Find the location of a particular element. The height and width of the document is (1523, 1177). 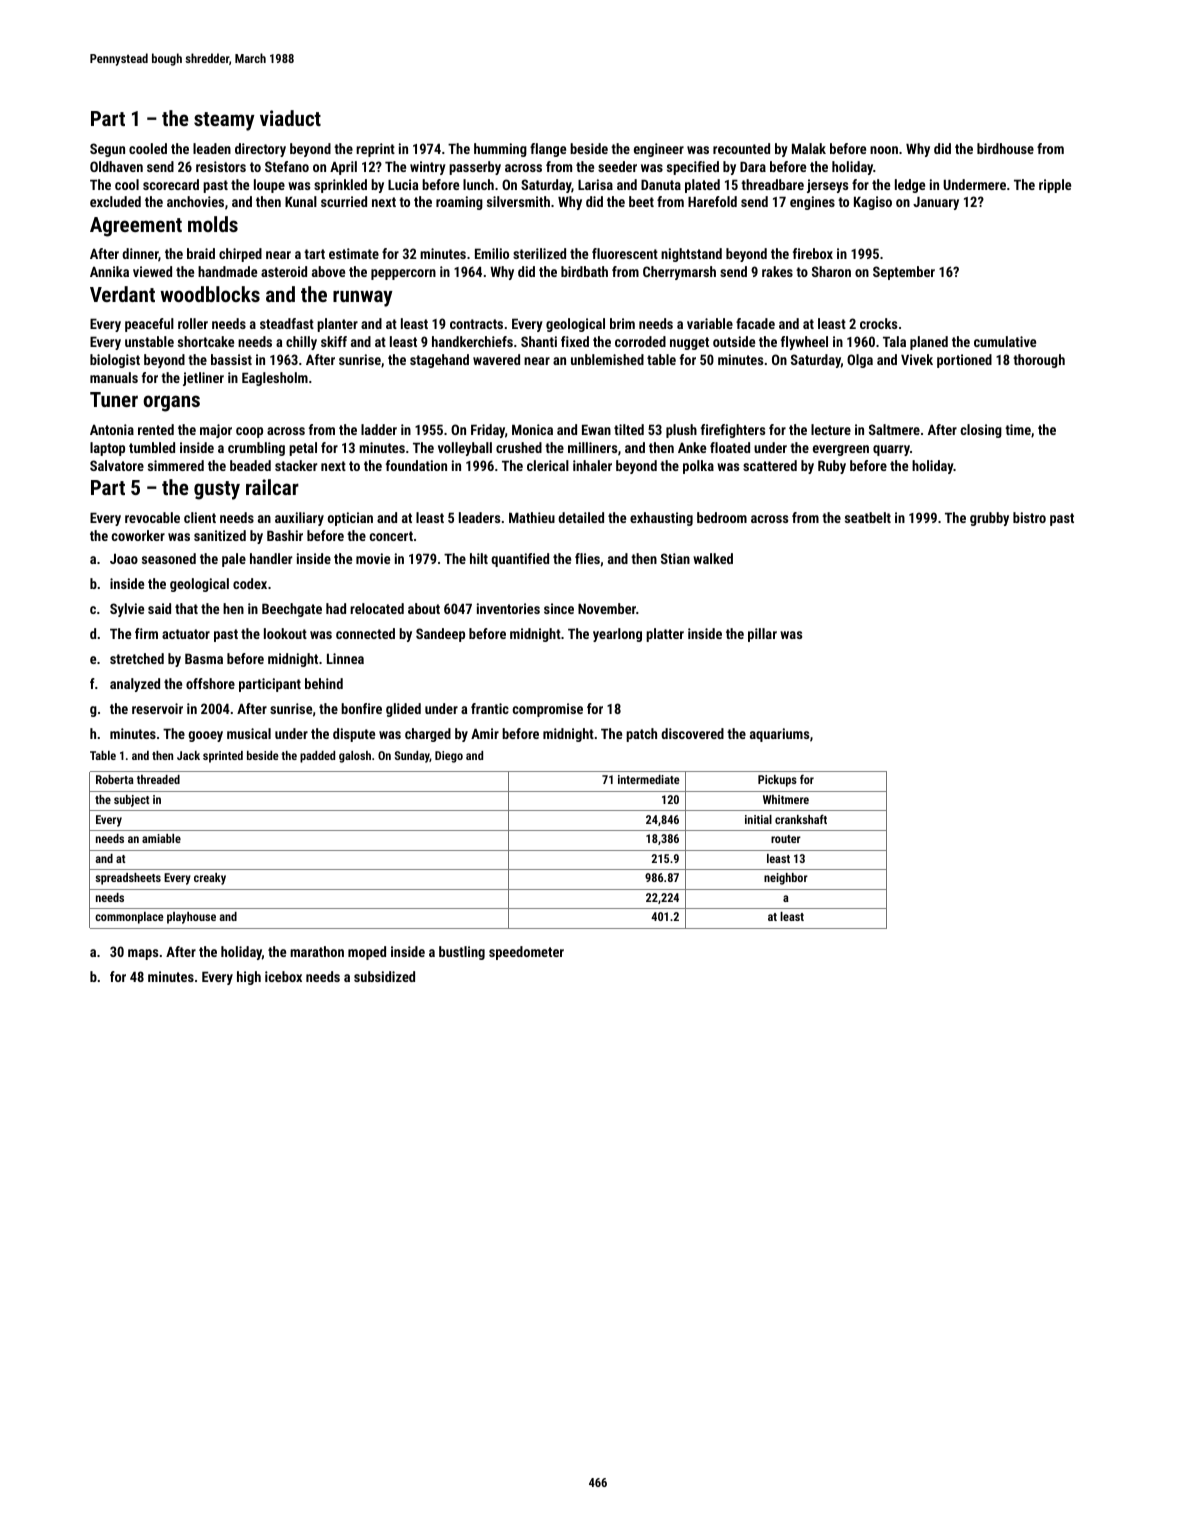

pillar is located at coordinates (762, 635).
